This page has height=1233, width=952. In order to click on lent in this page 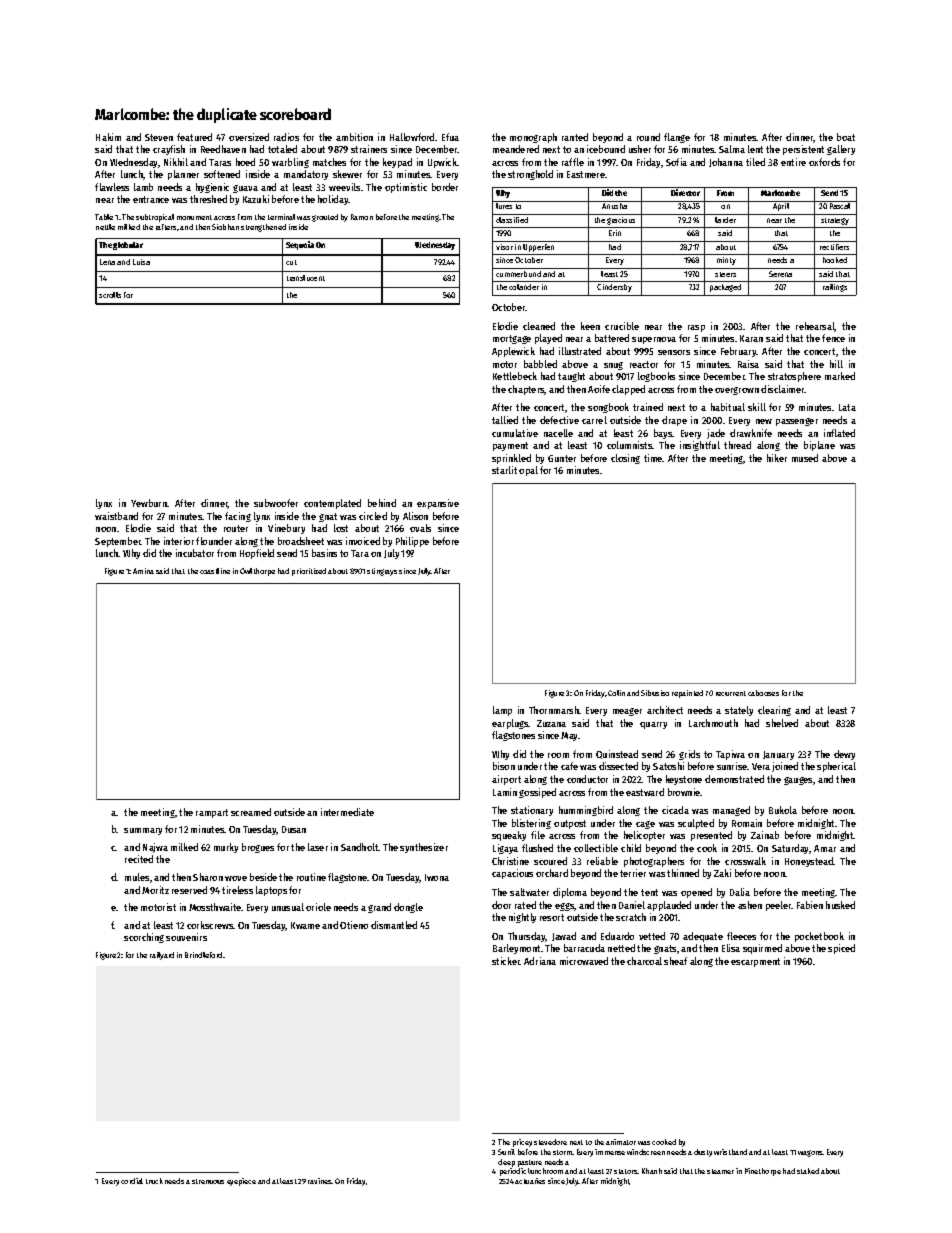, I will do `click(755, 149)`.
